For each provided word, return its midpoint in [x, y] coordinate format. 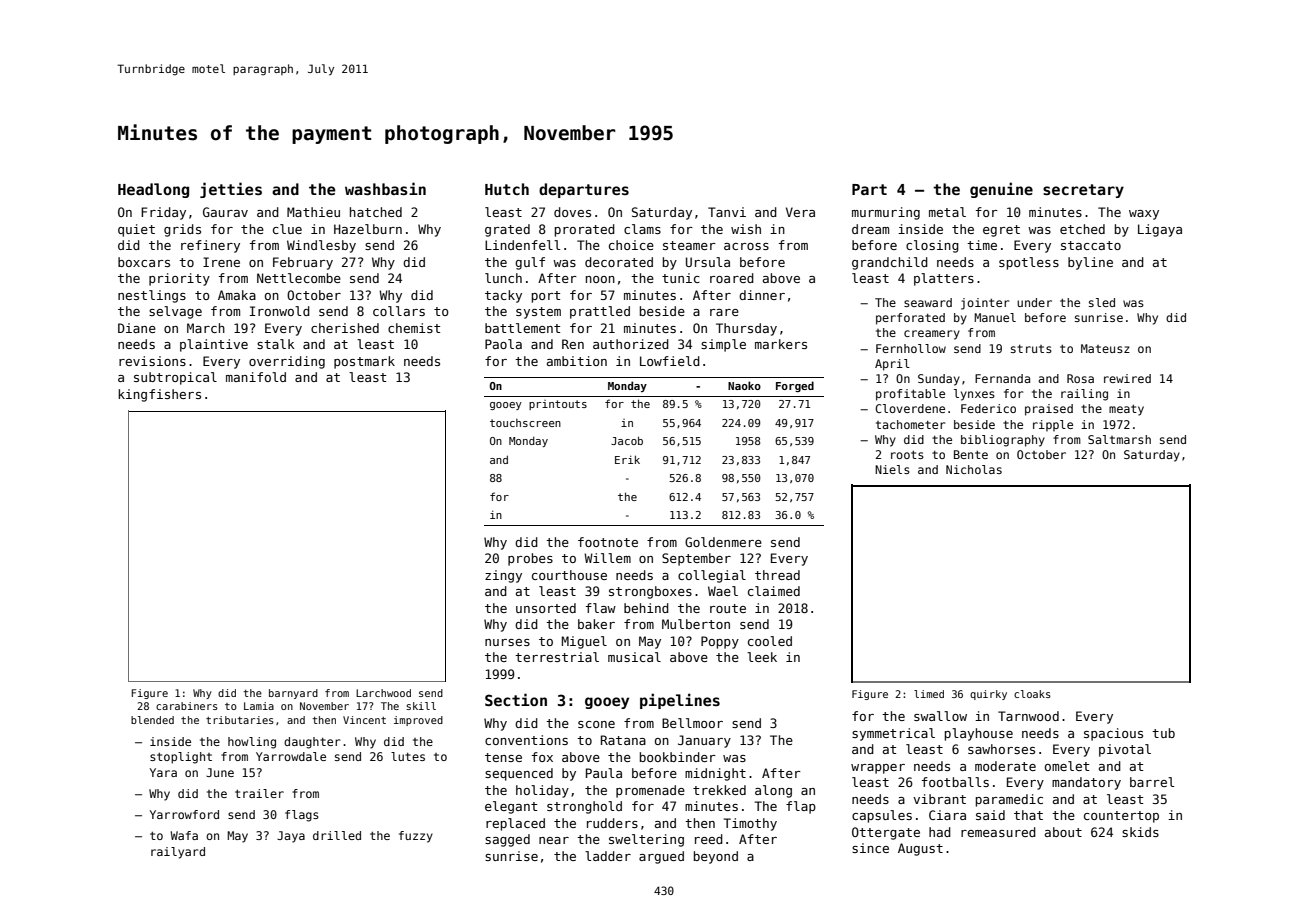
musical [634, 657]
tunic [681, 278]
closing [932, 246]
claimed [774, 591]
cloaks [1032, 694]
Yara [163, 772]
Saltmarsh [1119, 439]
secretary [1083, 191]
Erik [627, 459]
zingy [503, 576]
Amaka [237, 295]
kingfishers [159, 395]
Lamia [259, 706]
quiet [136, 230]
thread [777, 575]
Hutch [507, 189]
